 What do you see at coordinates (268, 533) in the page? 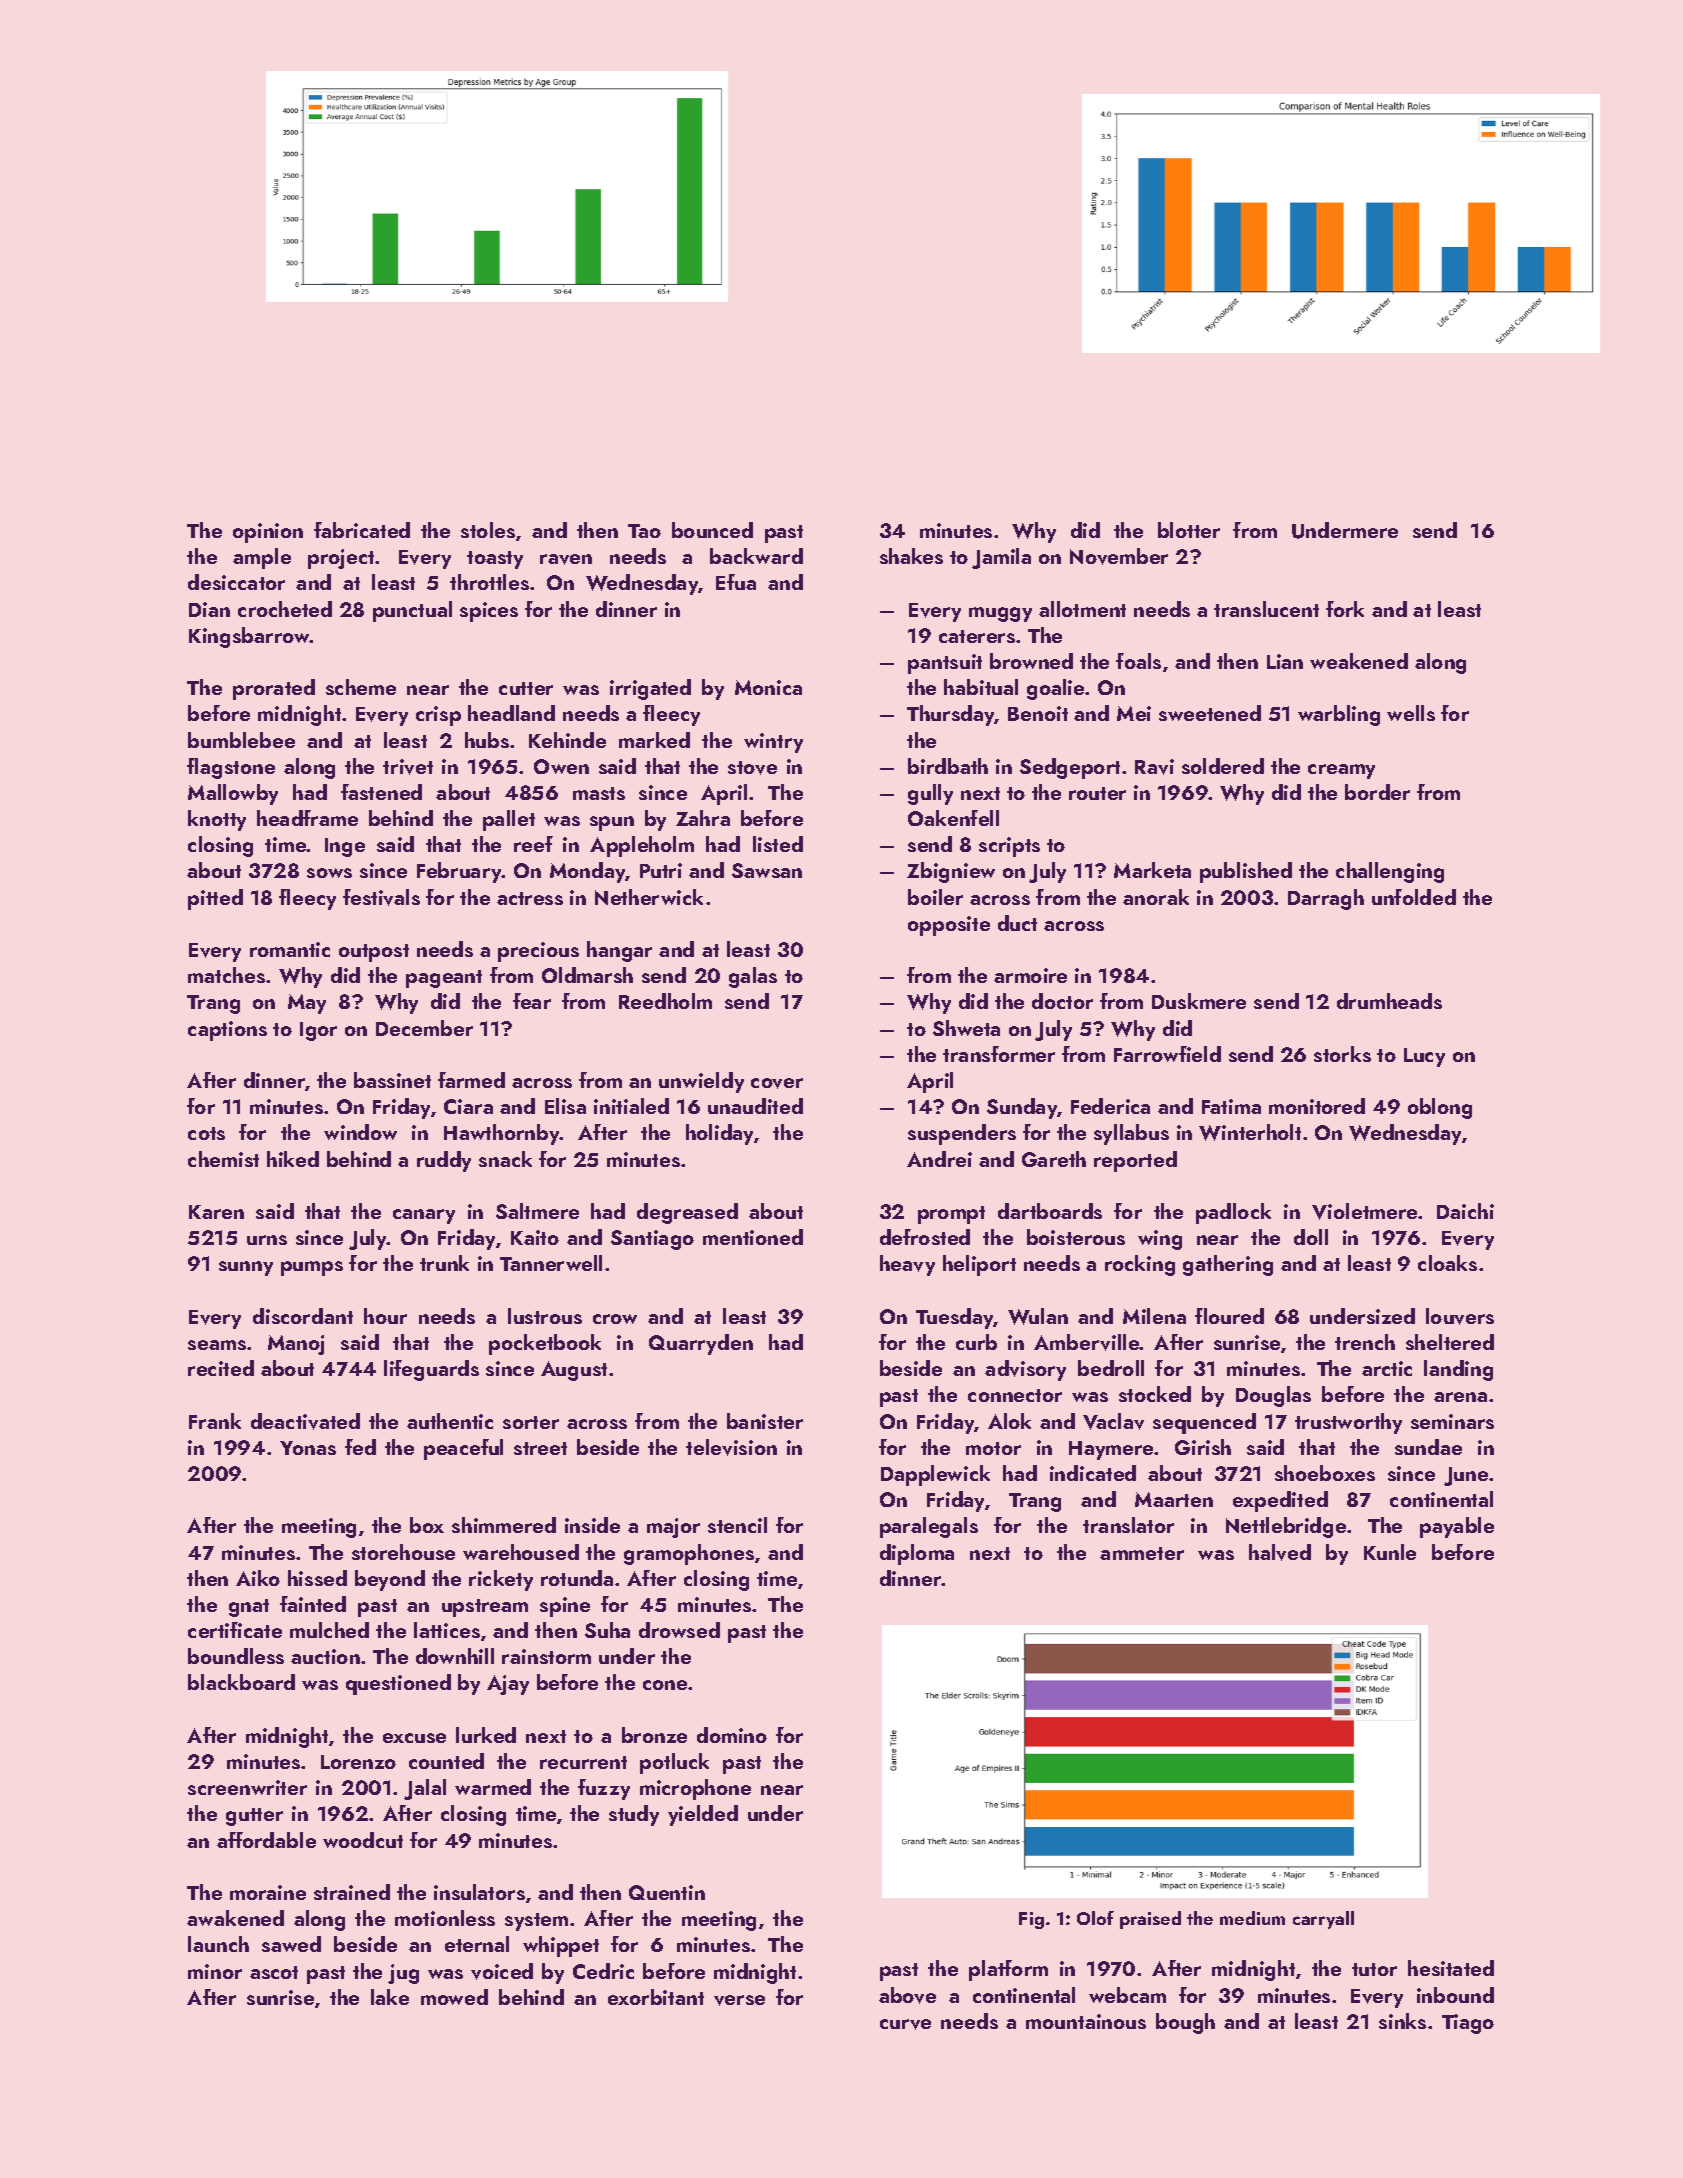
I see `opinion` at bounding box center [268, 533].
